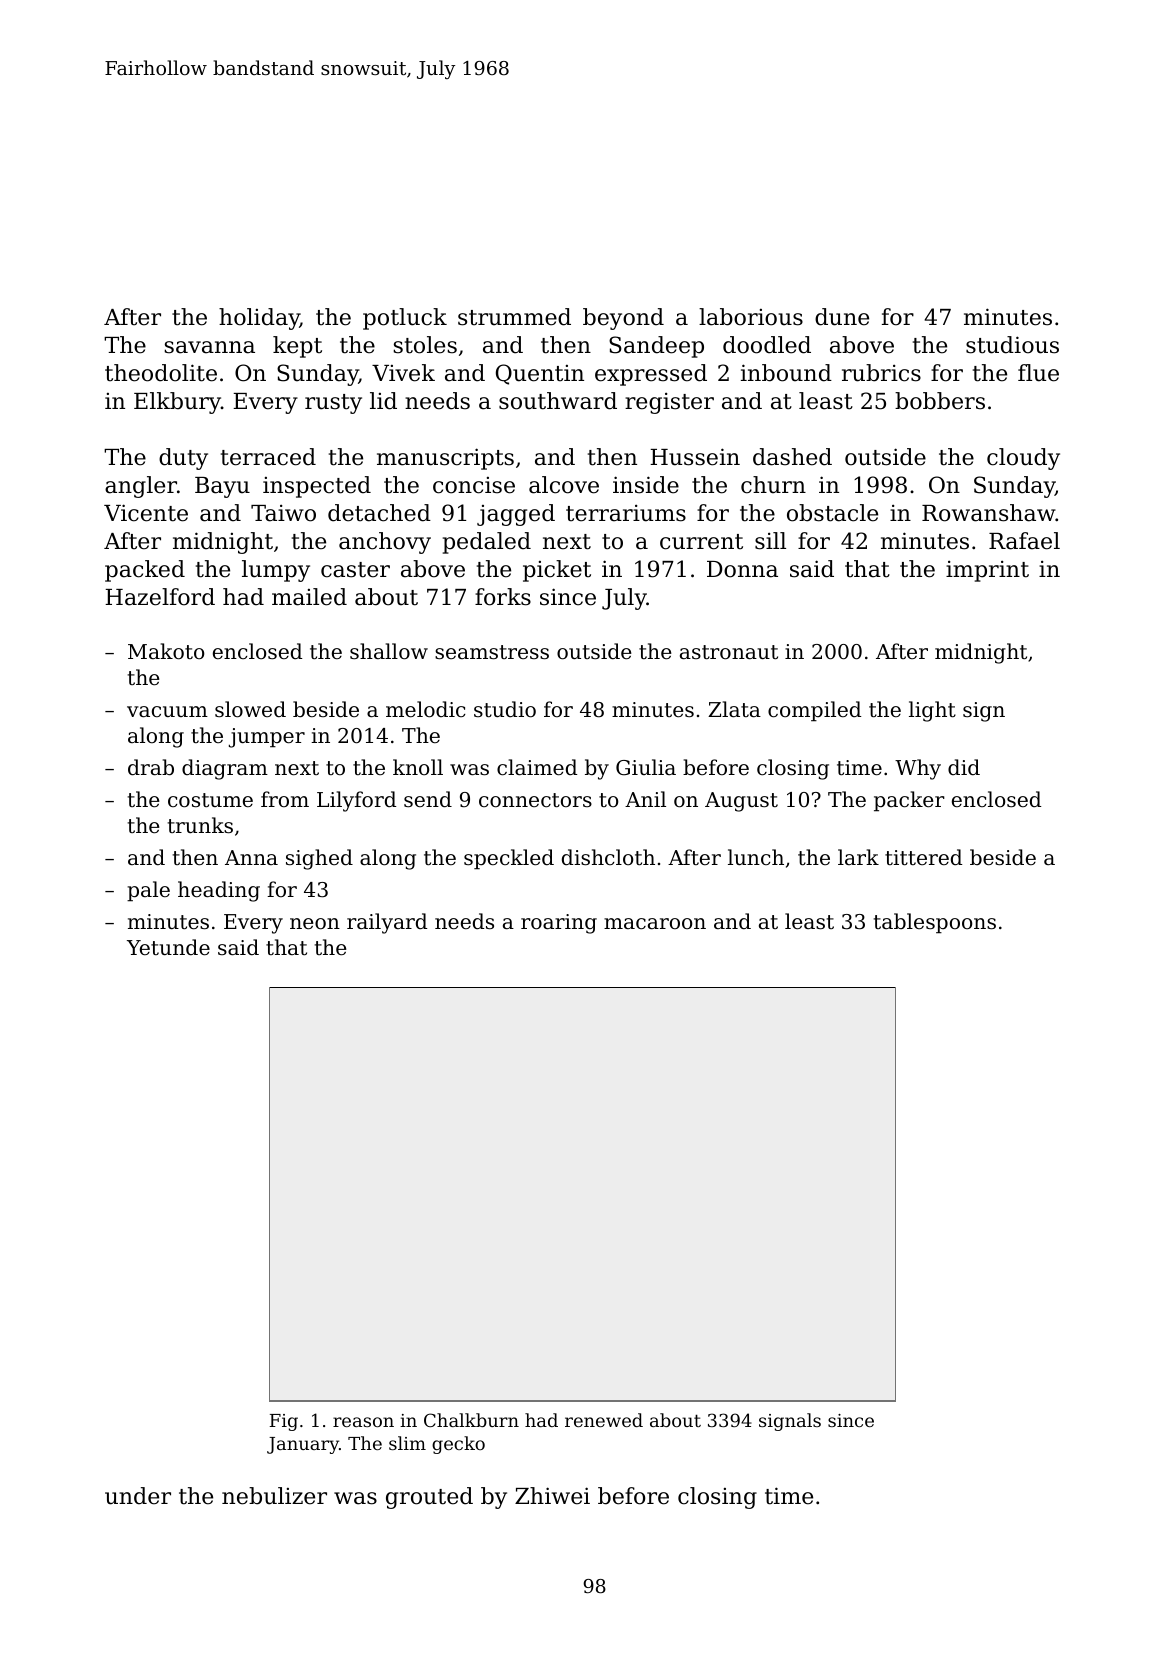 This screenshot has height=1654, width=1165. What do you see at coordinates (842, 317) in the screenshot?
I see `dune` at bounding box center [842, 317].
